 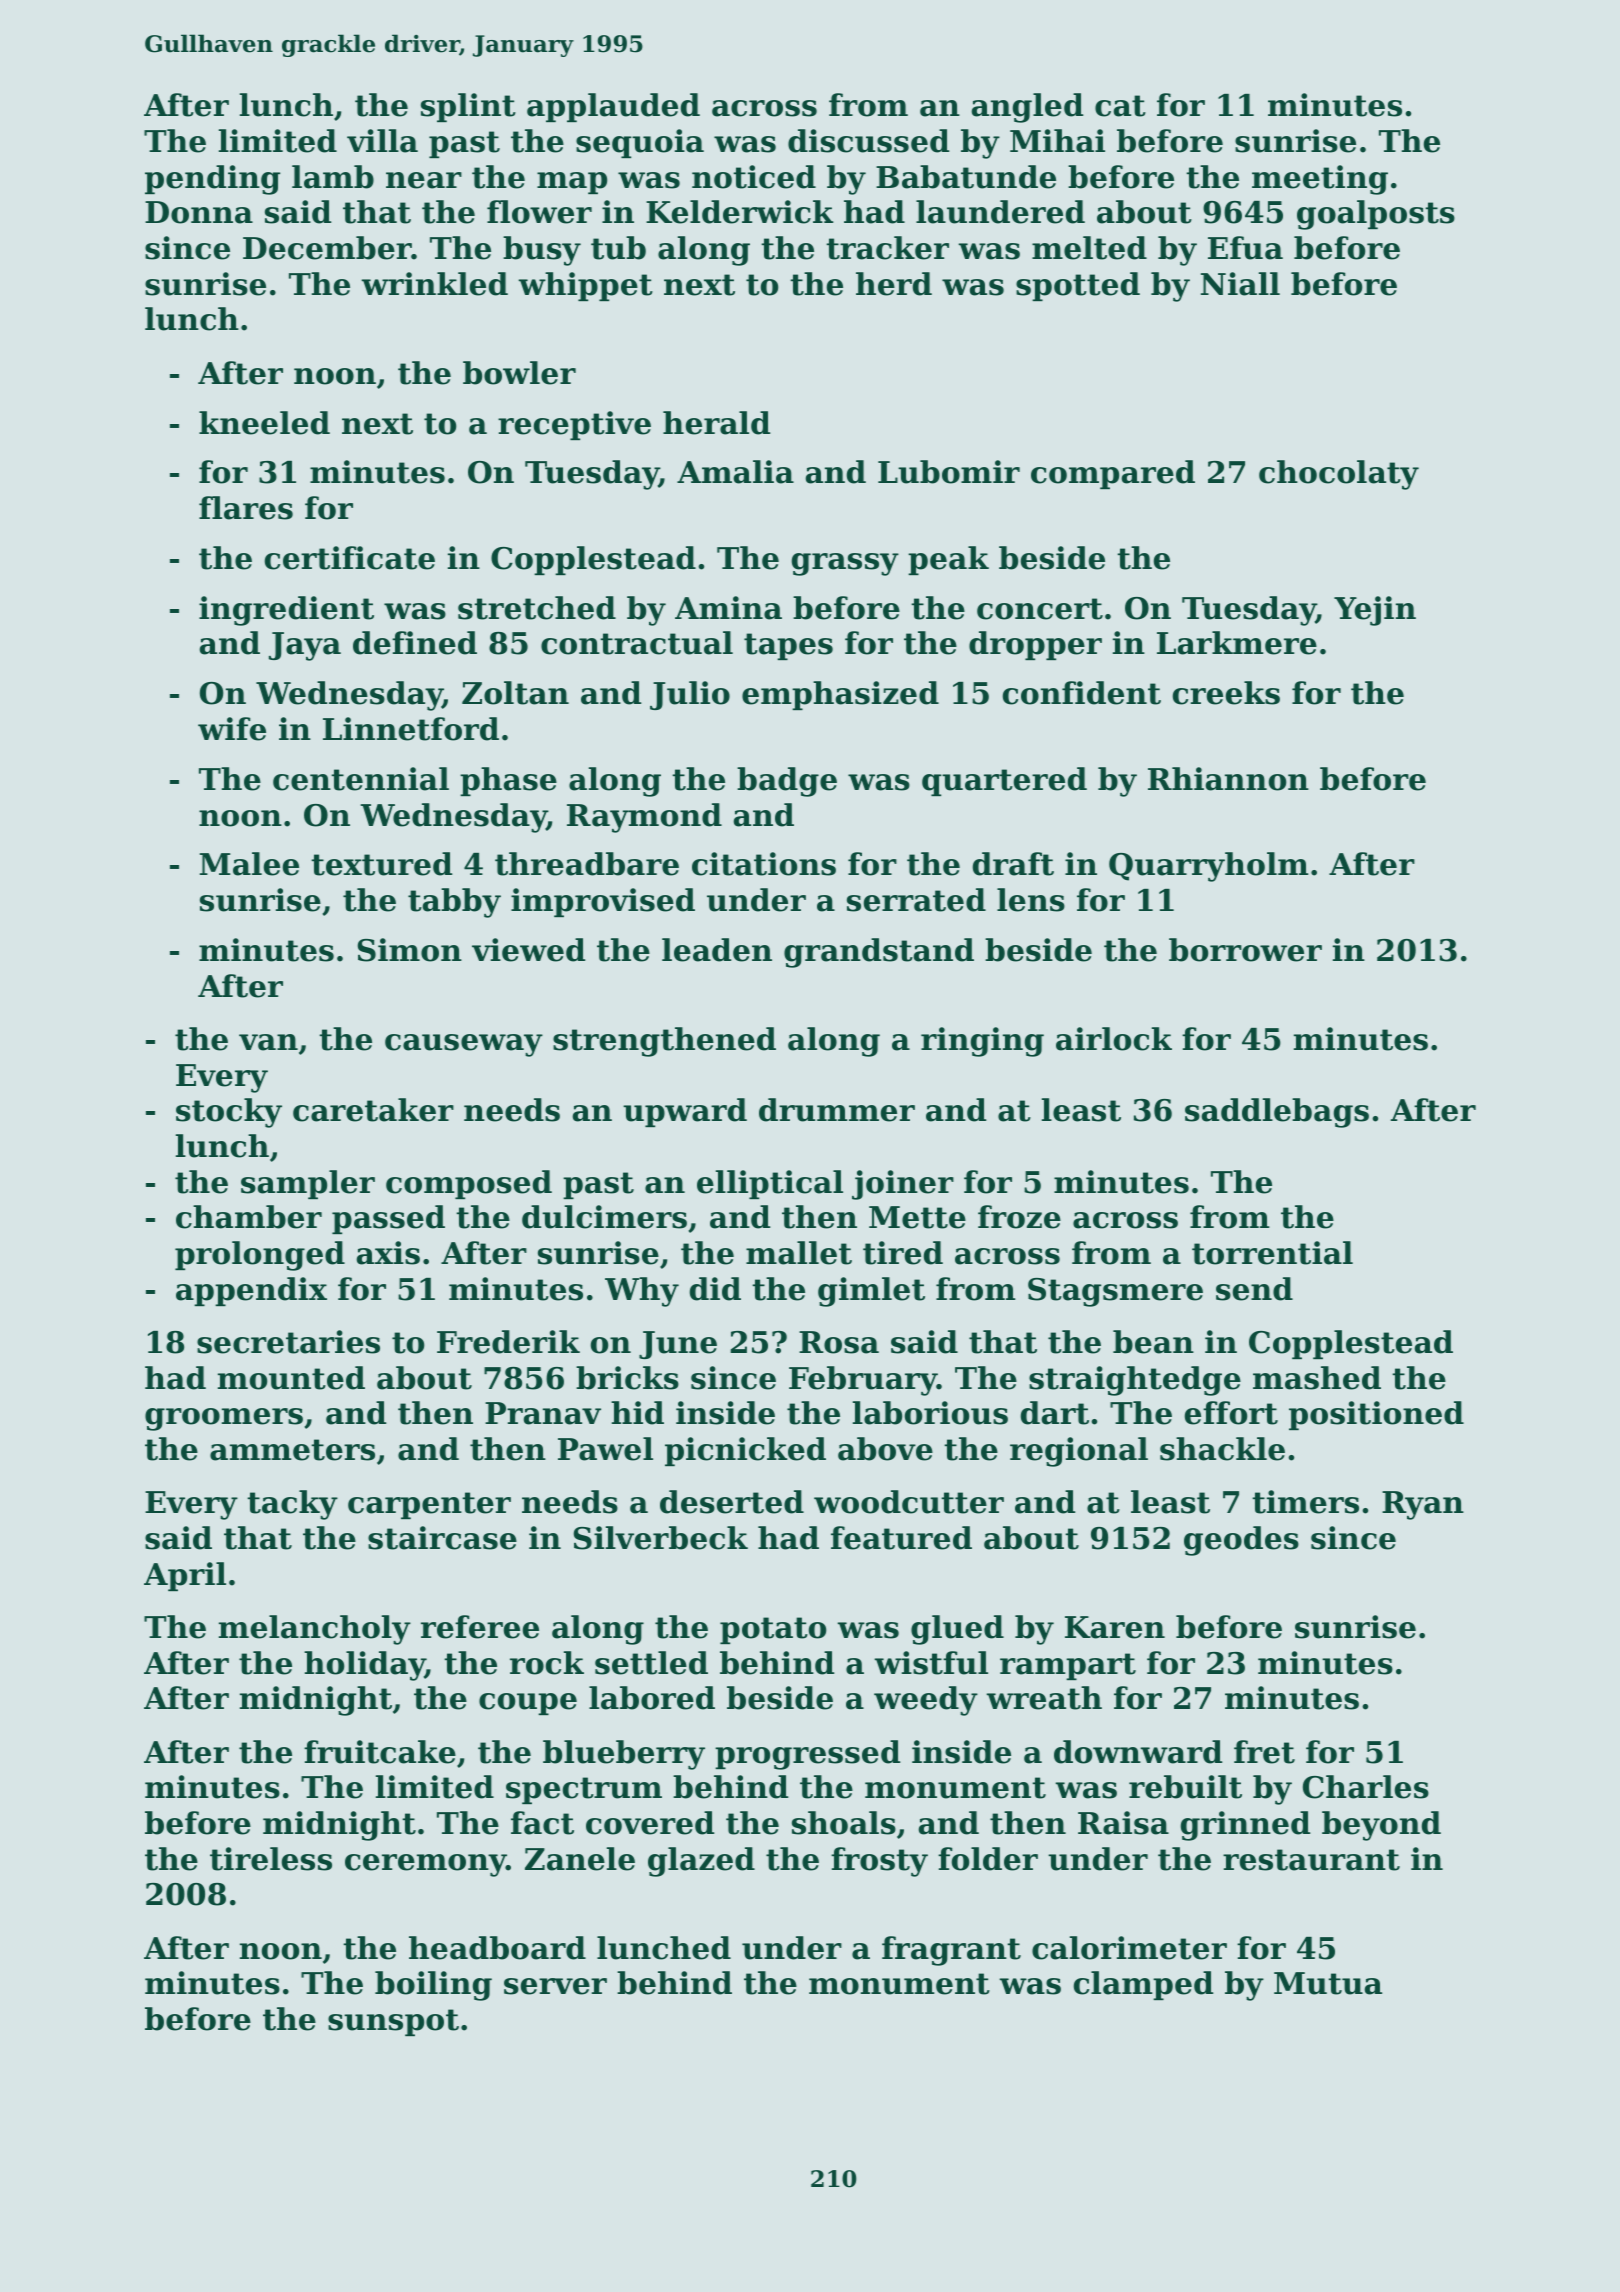 What do you see at coordinates (1376, 1415) in the screenshot?
I see `positioned` at bounding box center [1376, 1415].
